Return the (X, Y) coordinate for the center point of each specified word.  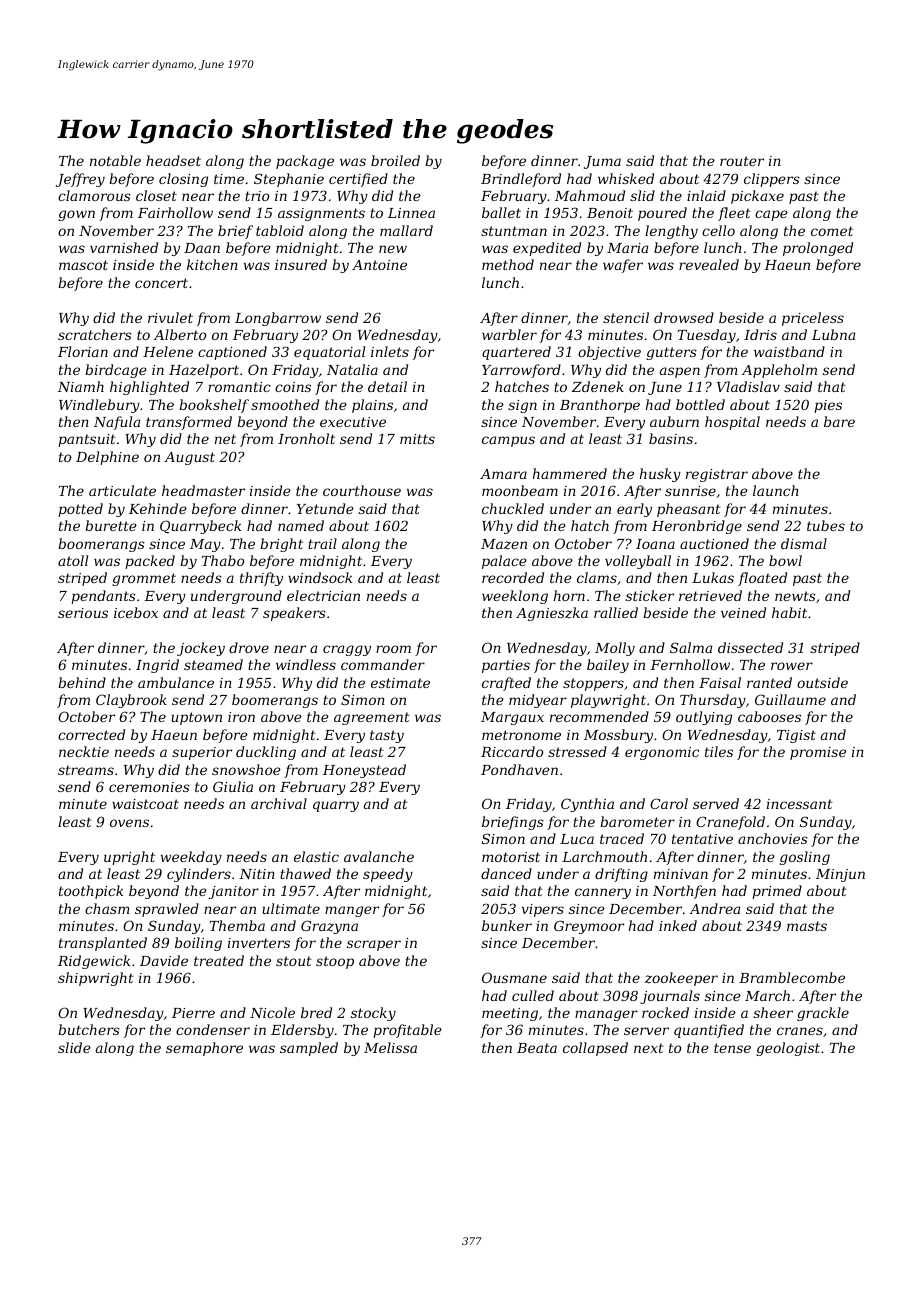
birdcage (116, 371)
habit (789, 612)
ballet (501, 212)
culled (533, 995)
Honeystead (364, 771)
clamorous (94, 195)
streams (86, 770)
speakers (294, 614)
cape (771, 215)
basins (671, 438)
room (393, 649)
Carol (669, 803)
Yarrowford (521, 371)
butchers (89, 1029)
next (649, 1048)
